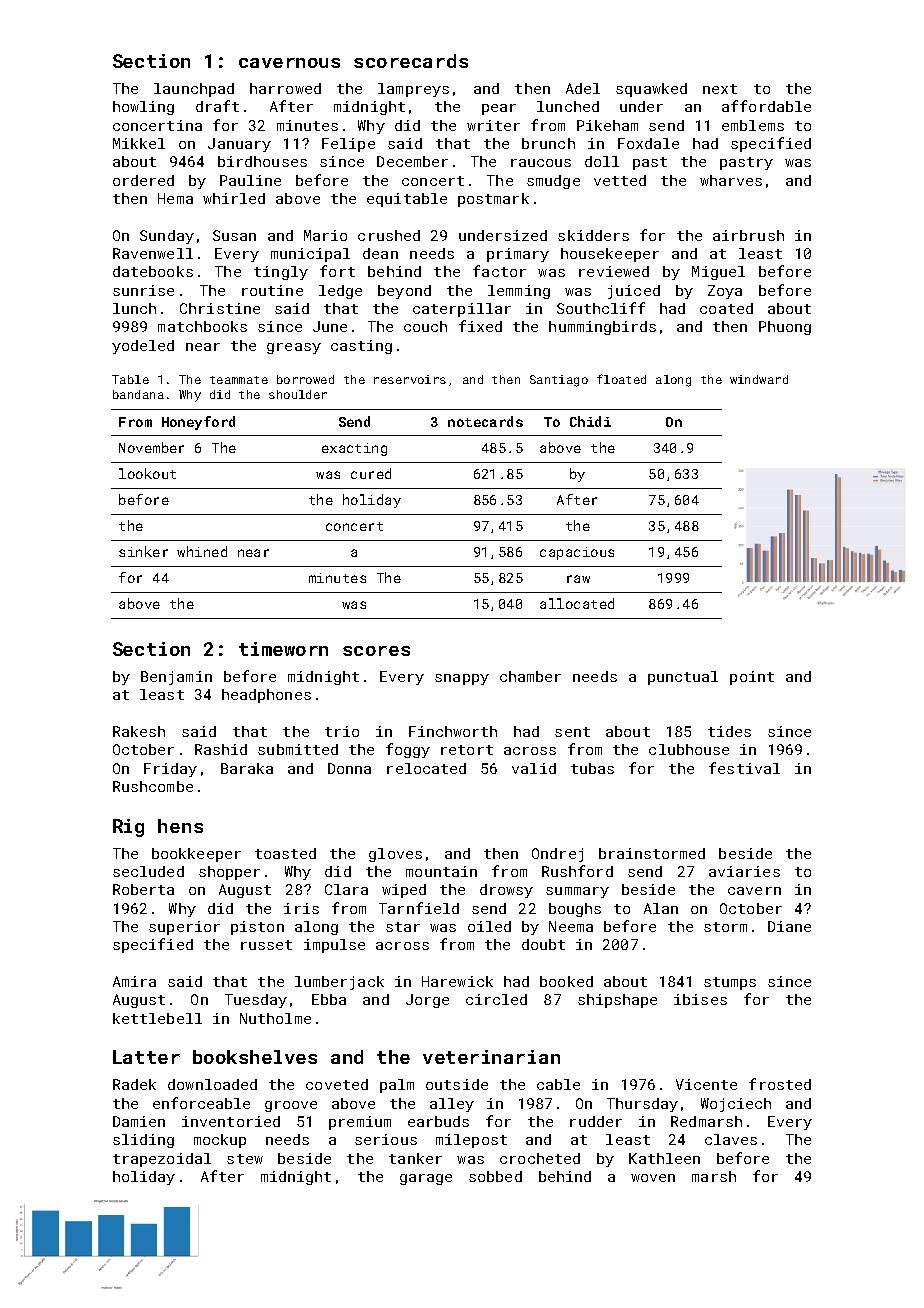 The image size is (924, 1308). What do you see at coordinates (785, 328) in the screenshot?
I see `Phuong` at bounding box center [785, 328].
